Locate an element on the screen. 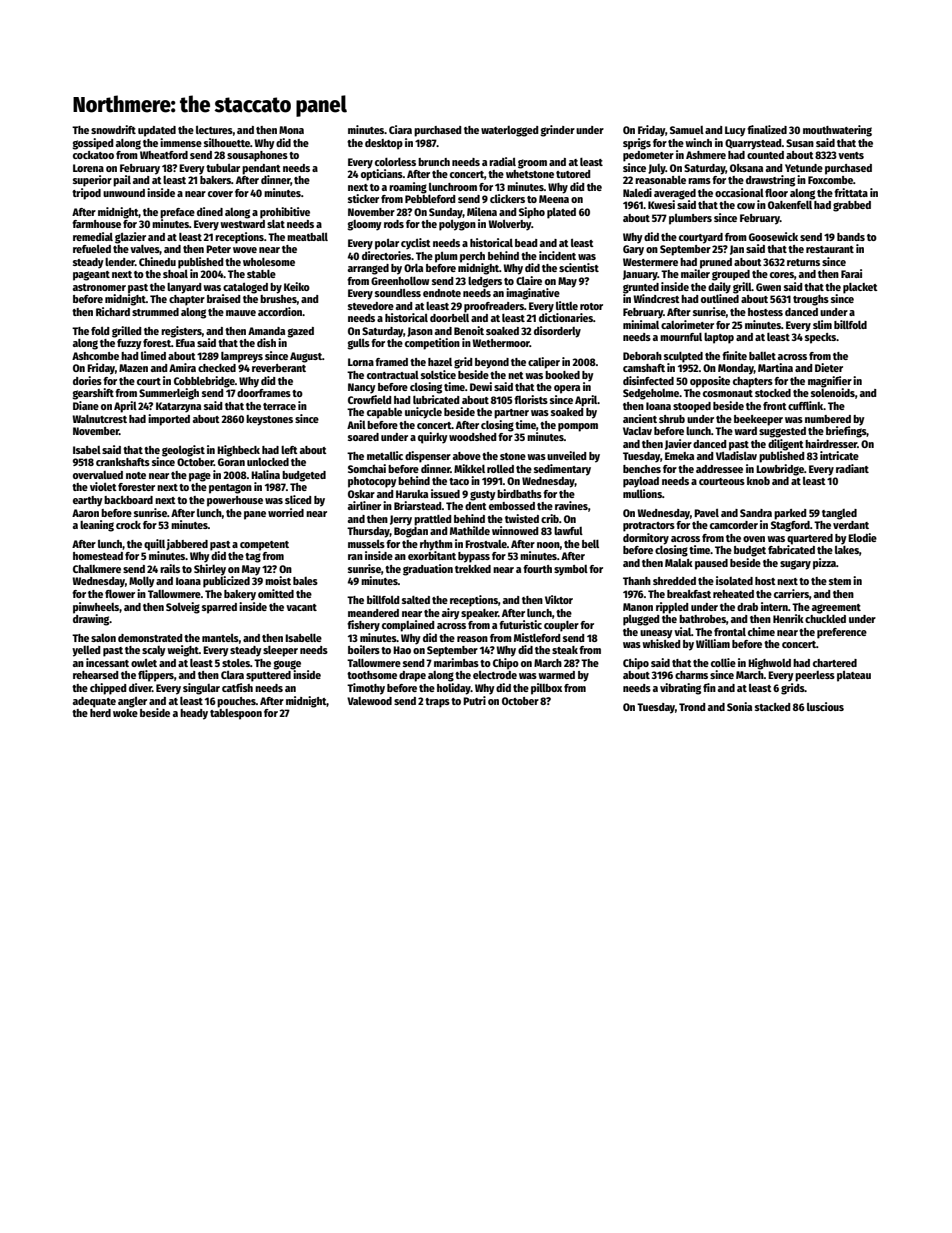 The width and height of the screenshot is (952, 1233). mouthwatering is located at coordinates (837, 131).
